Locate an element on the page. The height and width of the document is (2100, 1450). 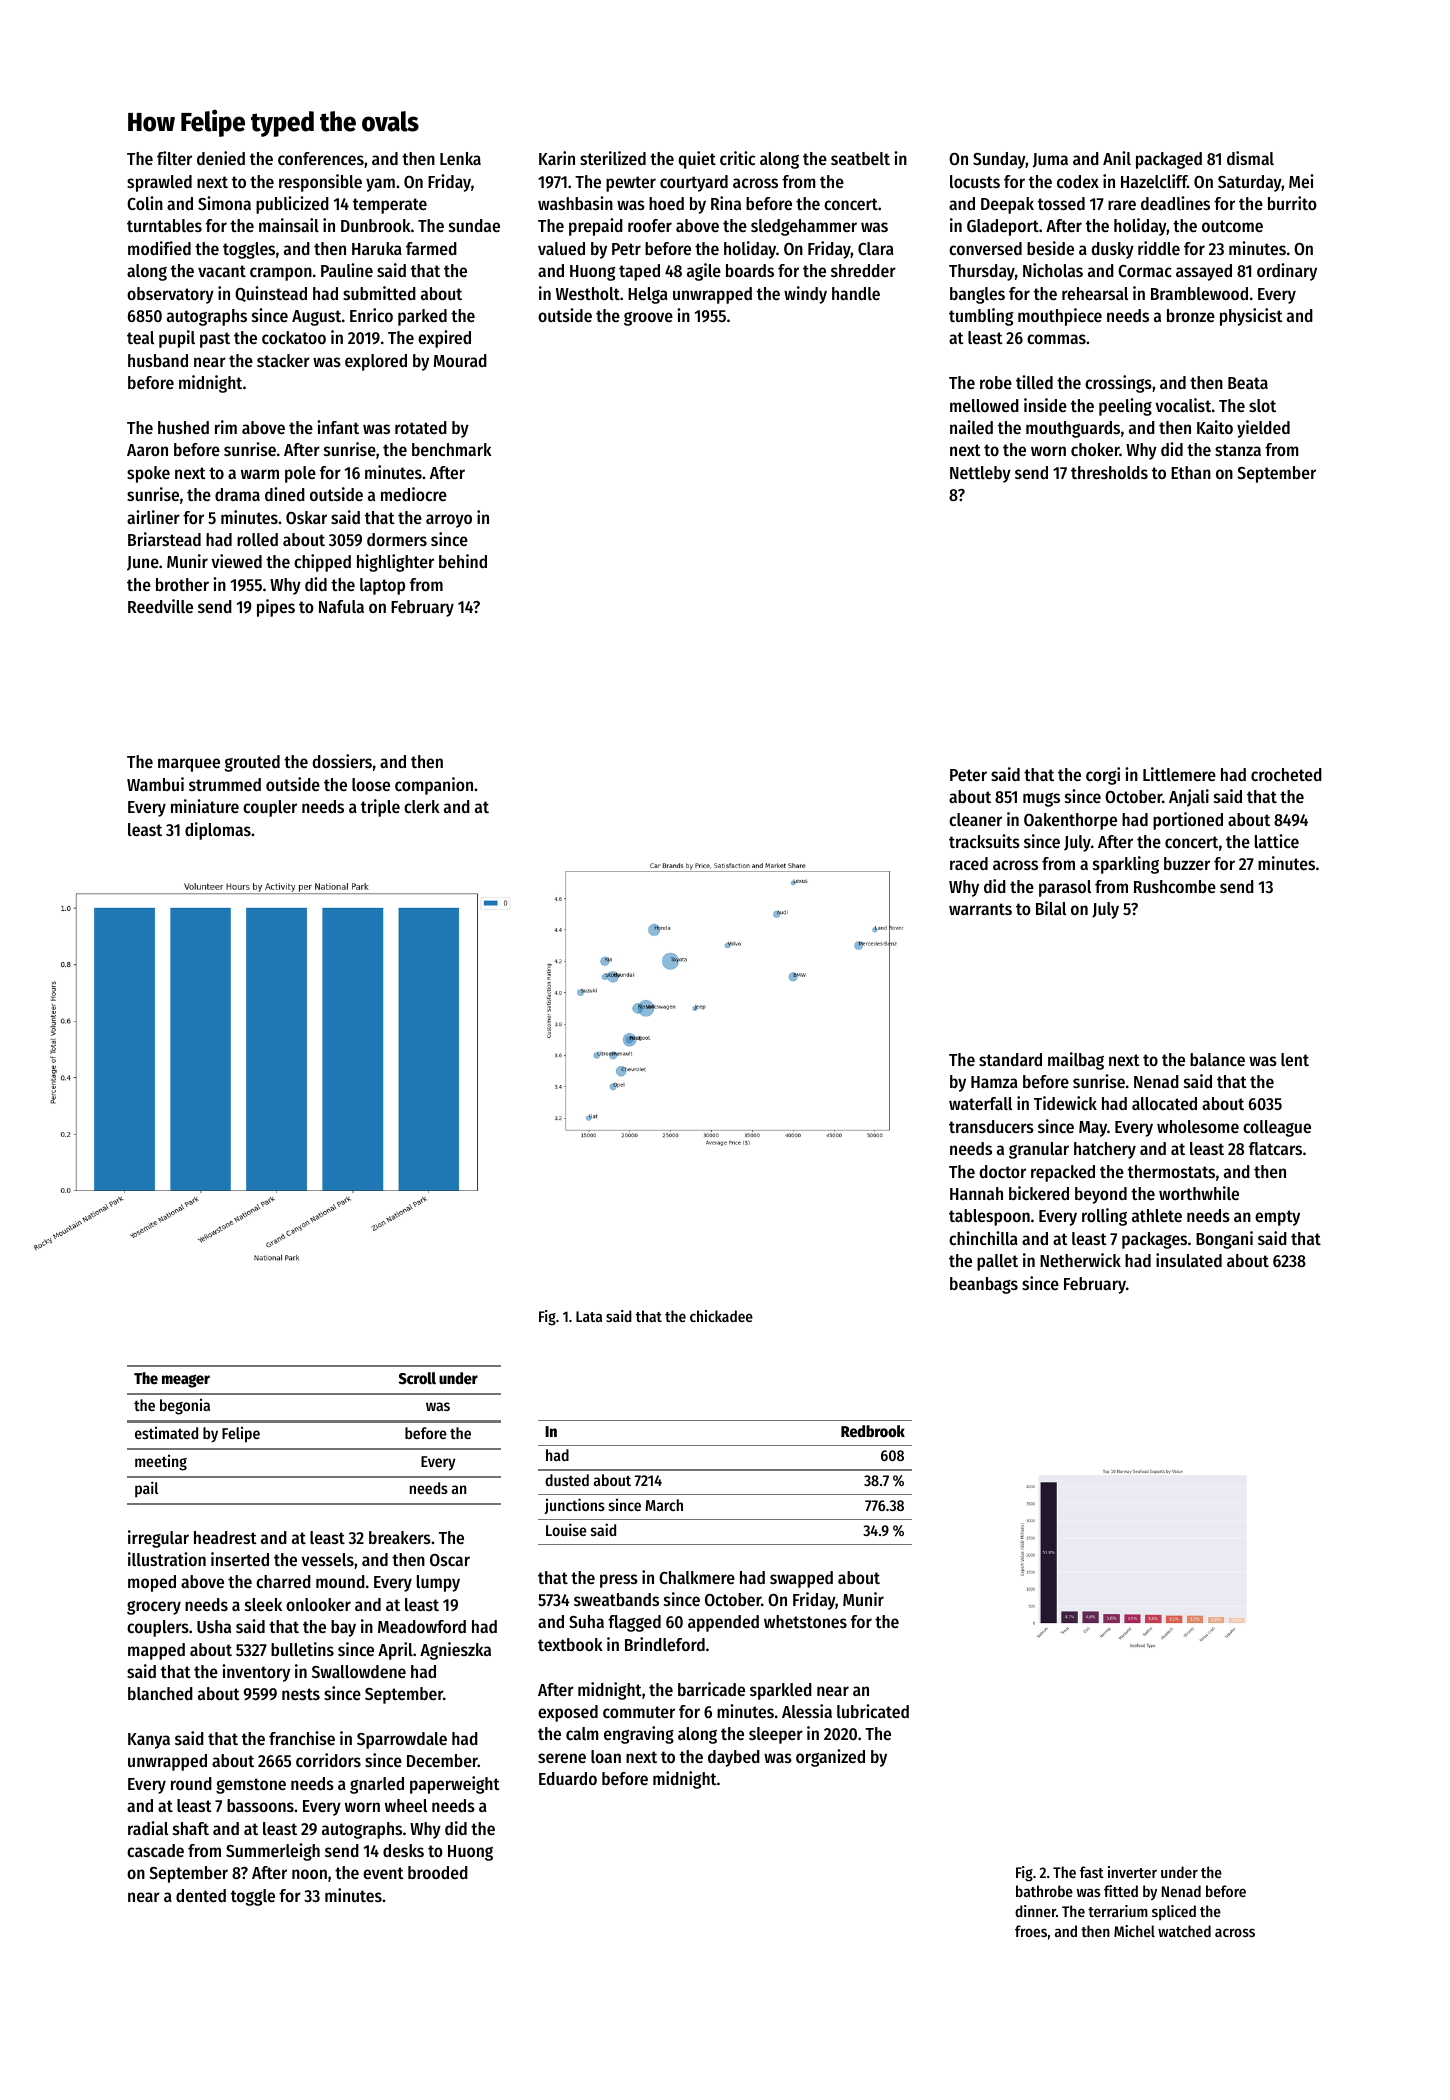
hoed is located at coordinates (666, 203).
